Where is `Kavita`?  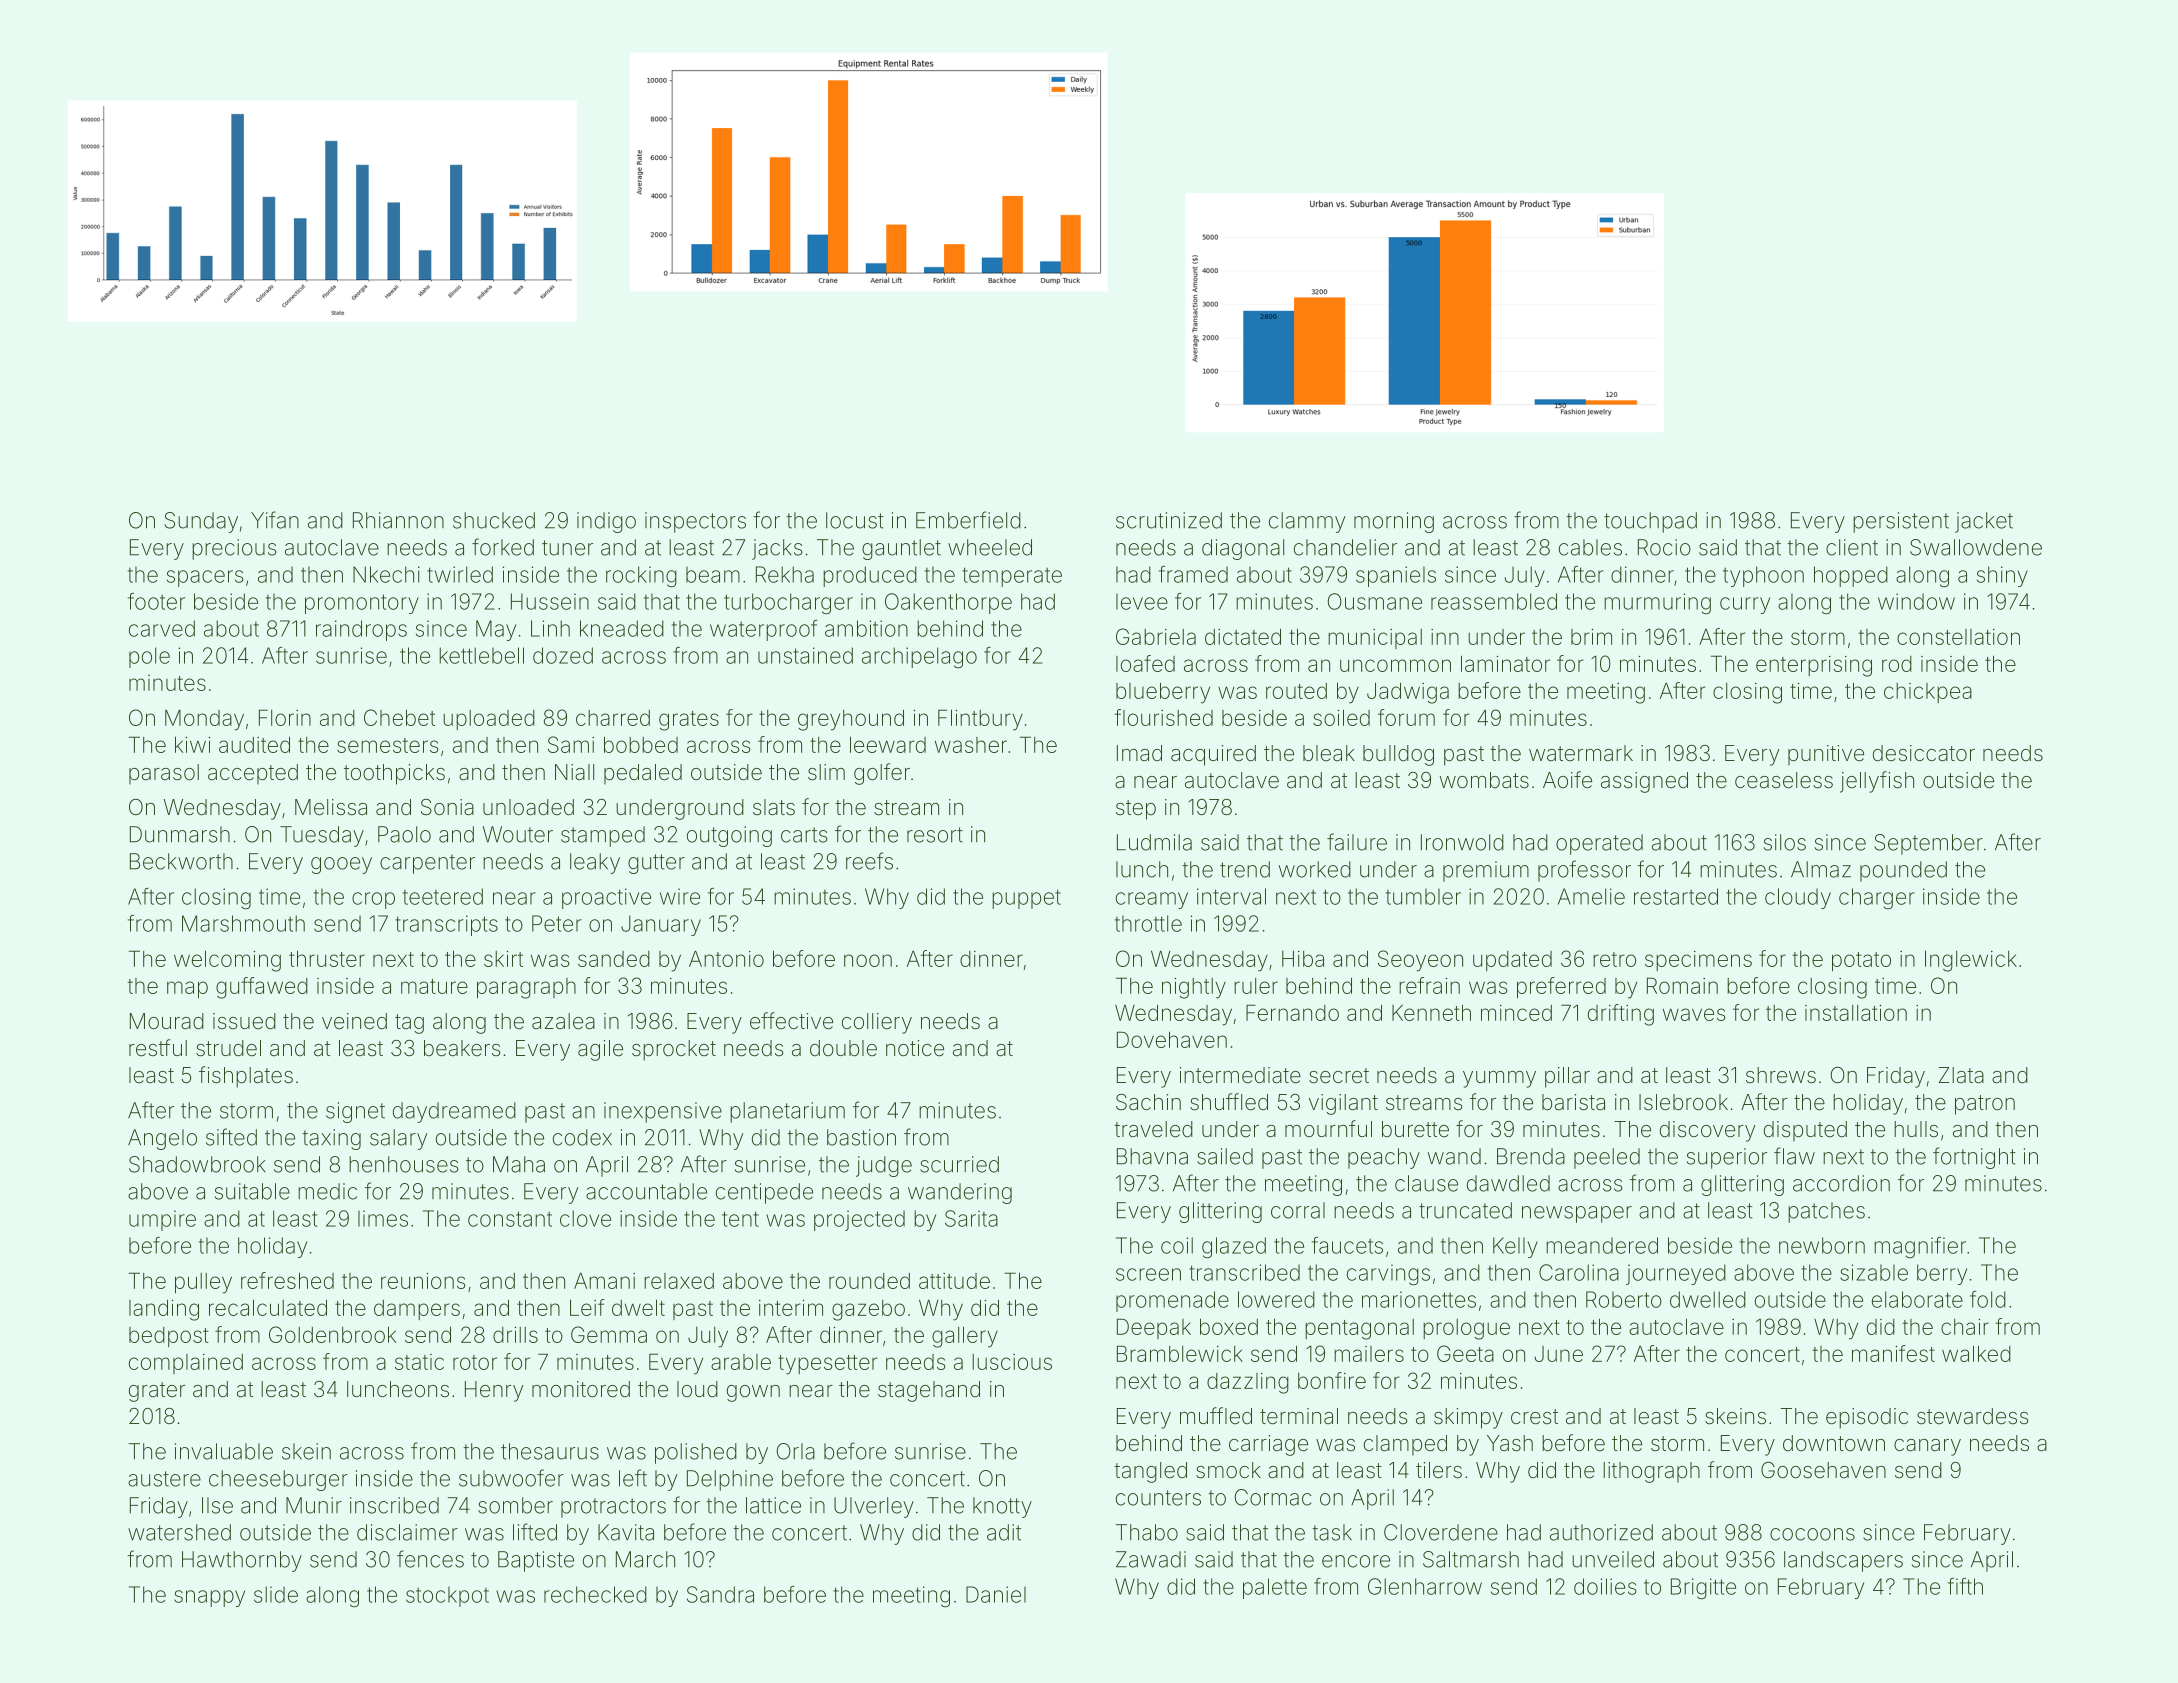 Kavita is located at coordinates (626, 1532).
